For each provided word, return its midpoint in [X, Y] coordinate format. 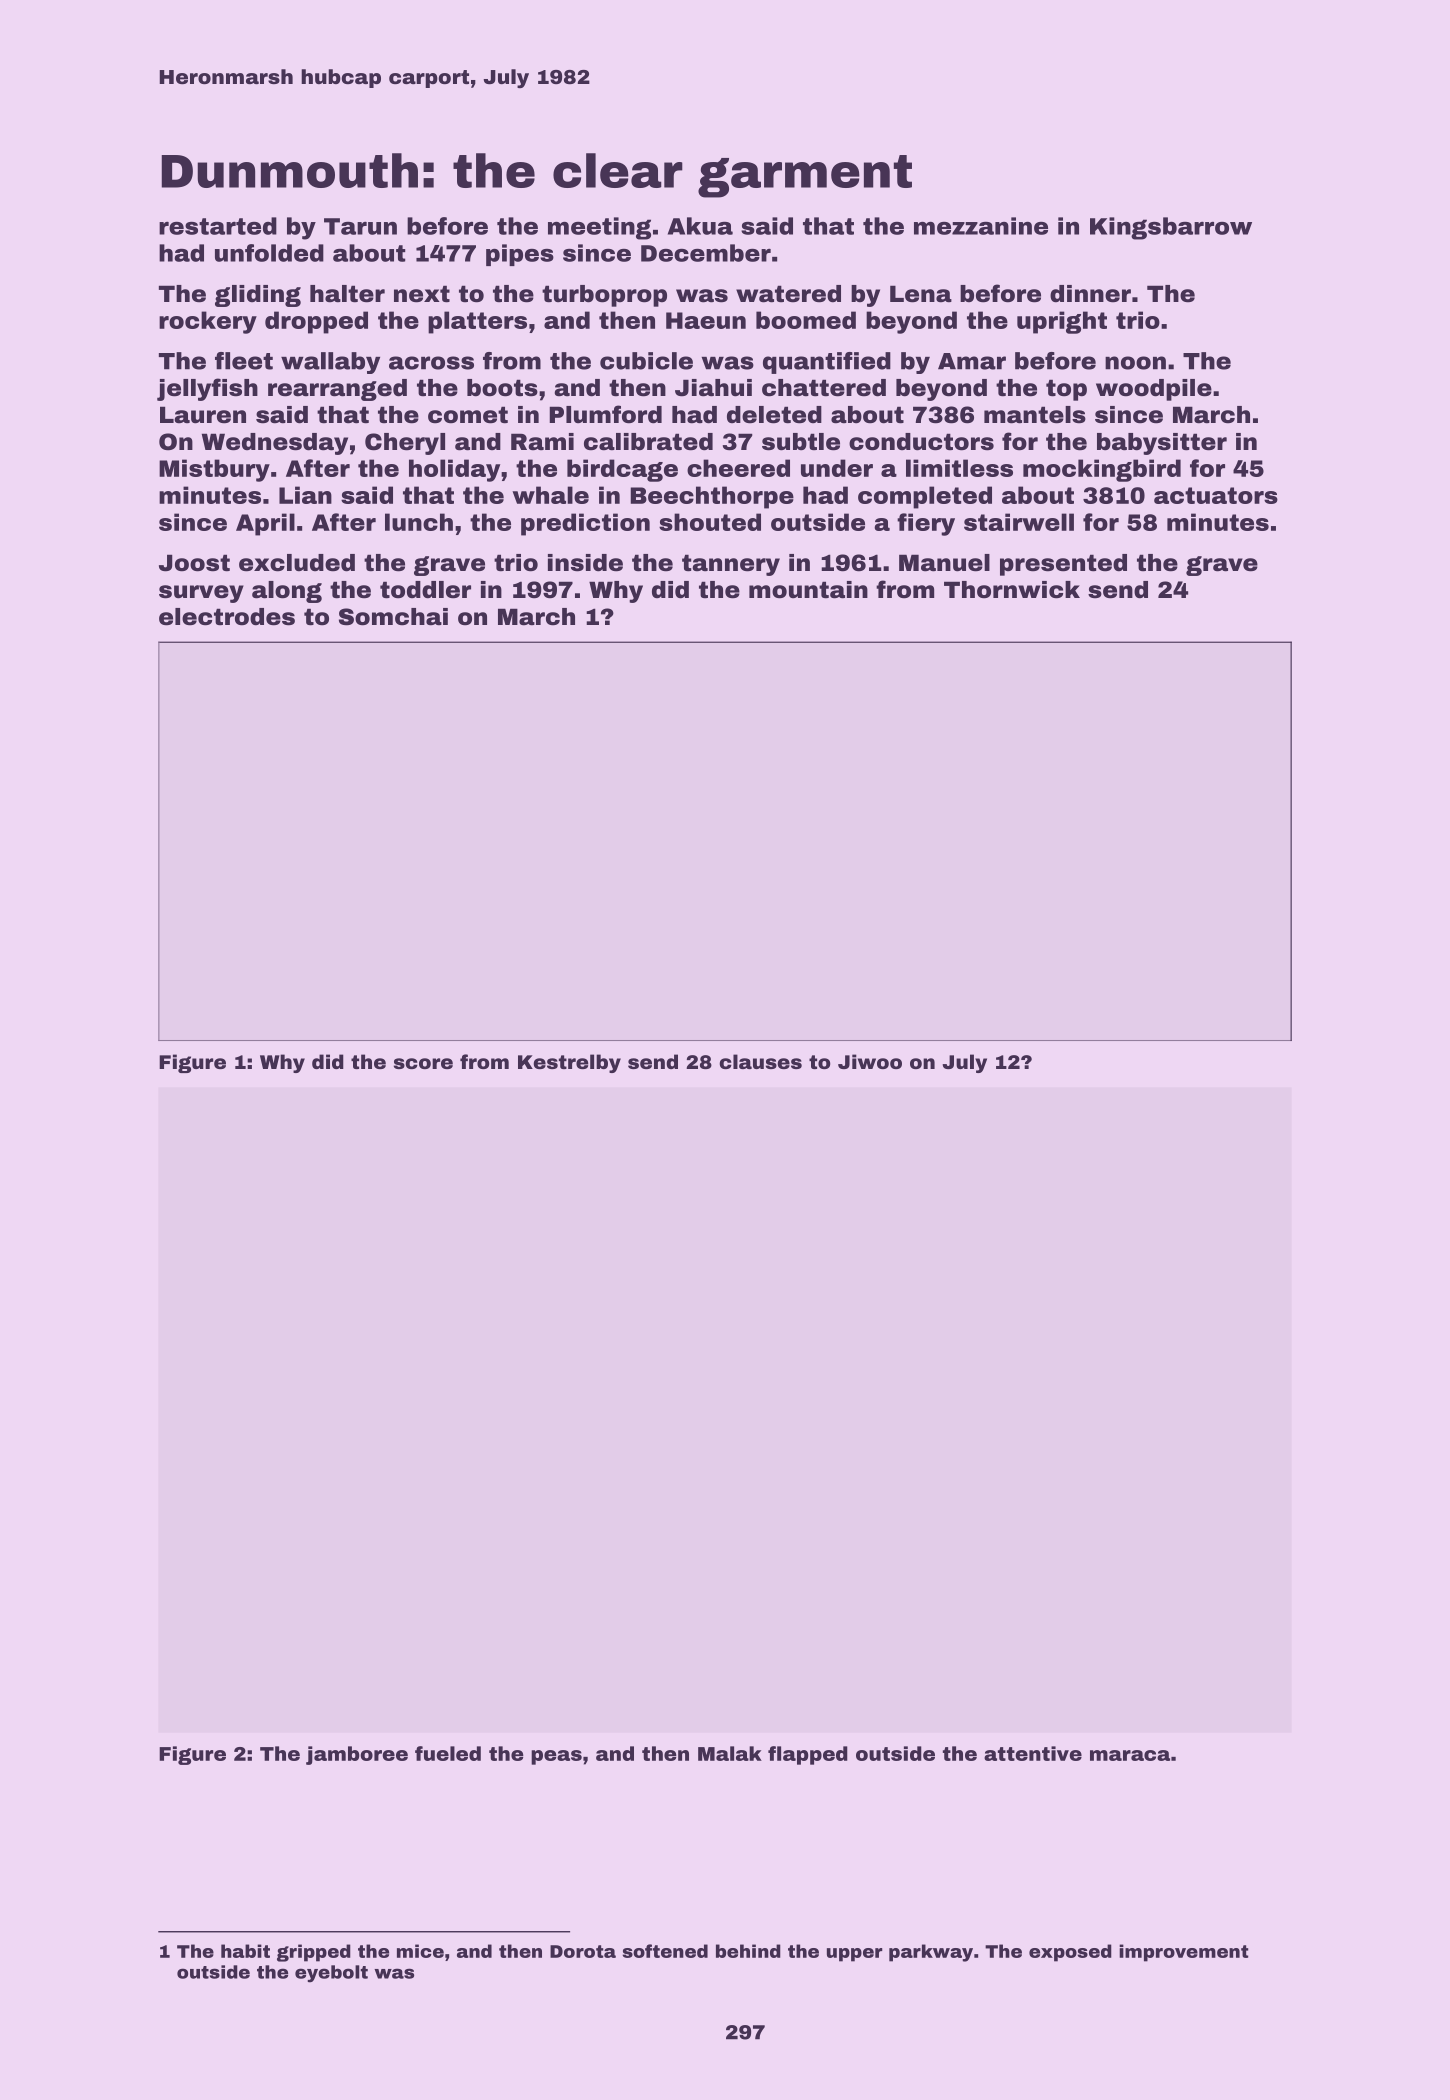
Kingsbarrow [1171, 228]
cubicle [646, 361]
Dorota [583, 1951]
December [706, 253]
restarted [218, 226]
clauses [760, 1061]
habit [245, 1951]
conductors [921, 442]
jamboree [357, 1755]
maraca [1130, 1755]
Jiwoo [870, 1061]
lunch [419, 522]
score [423, 1063]
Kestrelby [569, 1063]
